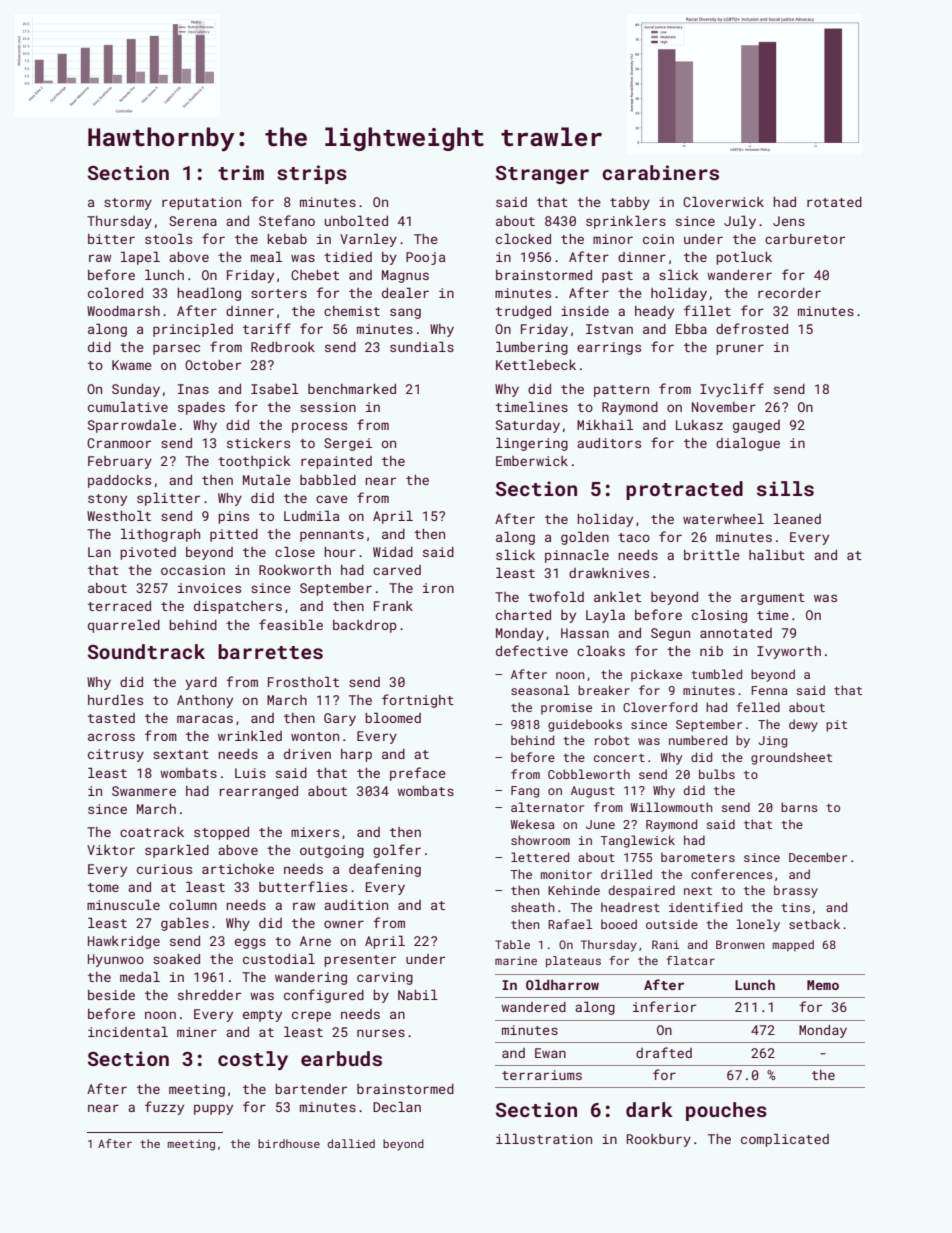 This page has width=952, height=1233. What do you see at coordinates (532, 348) in the page?
I see `lumbering` at bounding box center [532, 348].
